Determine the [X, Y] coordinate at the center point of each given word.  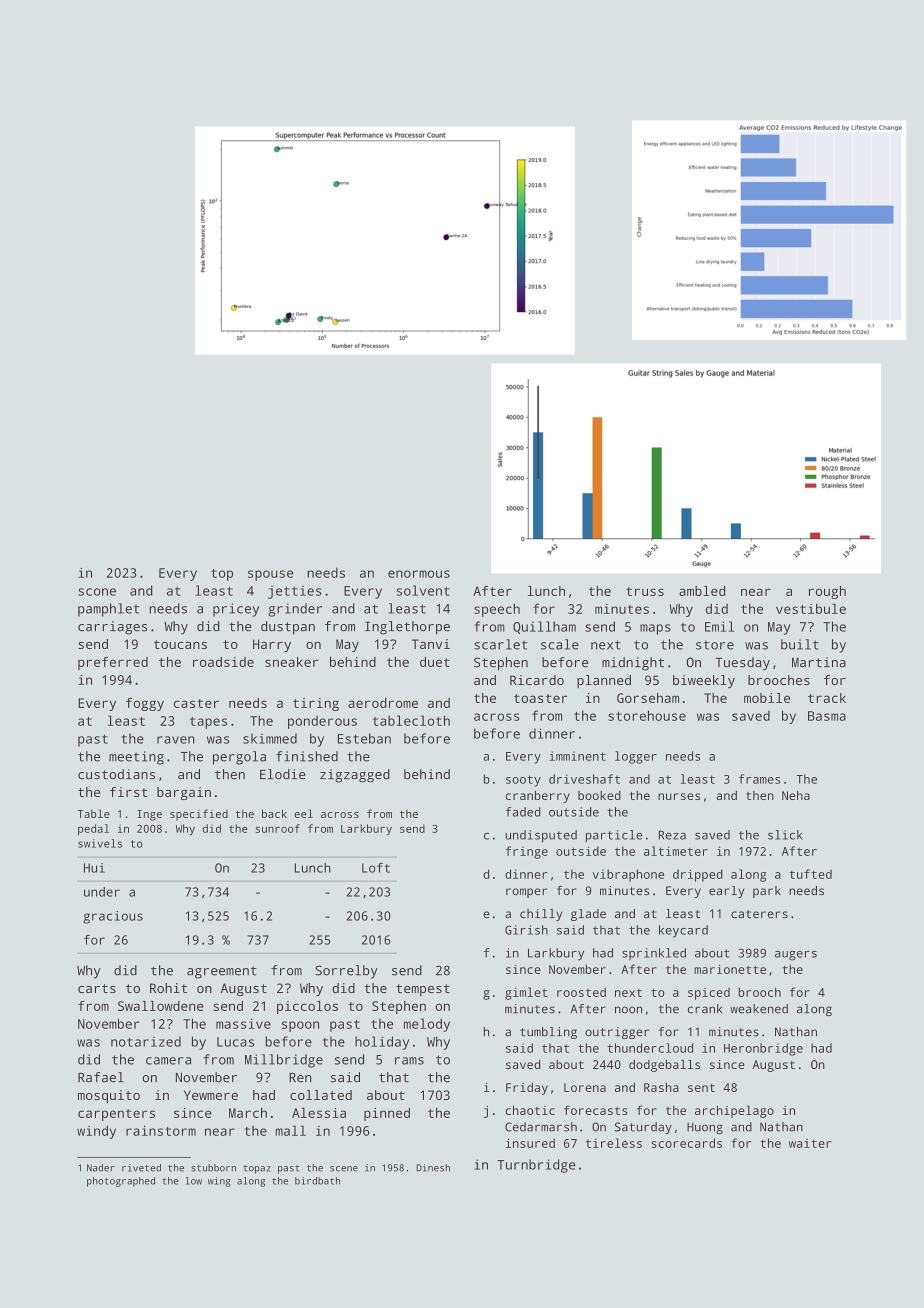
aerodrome [383, 703]
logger [636, 757]
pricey [236, 610]
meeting [136, 758]
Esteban [364, 738]
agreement [222, 972]
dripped [698, 875]
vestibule [811, 608]
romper [526, 893]
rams [409, 1061]
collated [321, 1095]
